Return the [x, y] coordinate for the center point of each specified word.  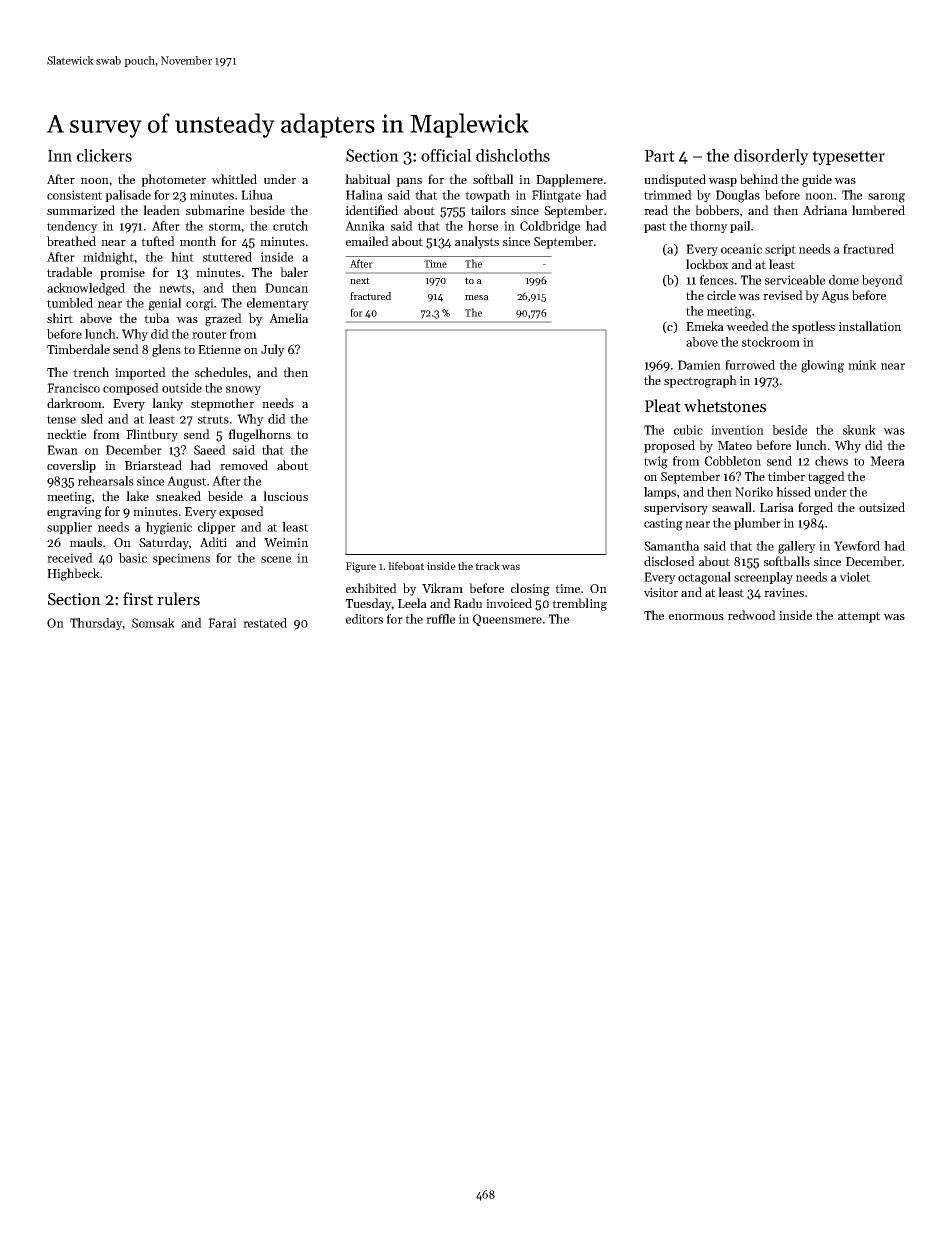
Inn [60, 156]
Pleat [663, 406]
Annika [365, 226]
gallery [797, 547]
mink [862, 365]
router [209, 334]
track [487, 566]
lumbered [878, 210]
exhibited [371, 588]
